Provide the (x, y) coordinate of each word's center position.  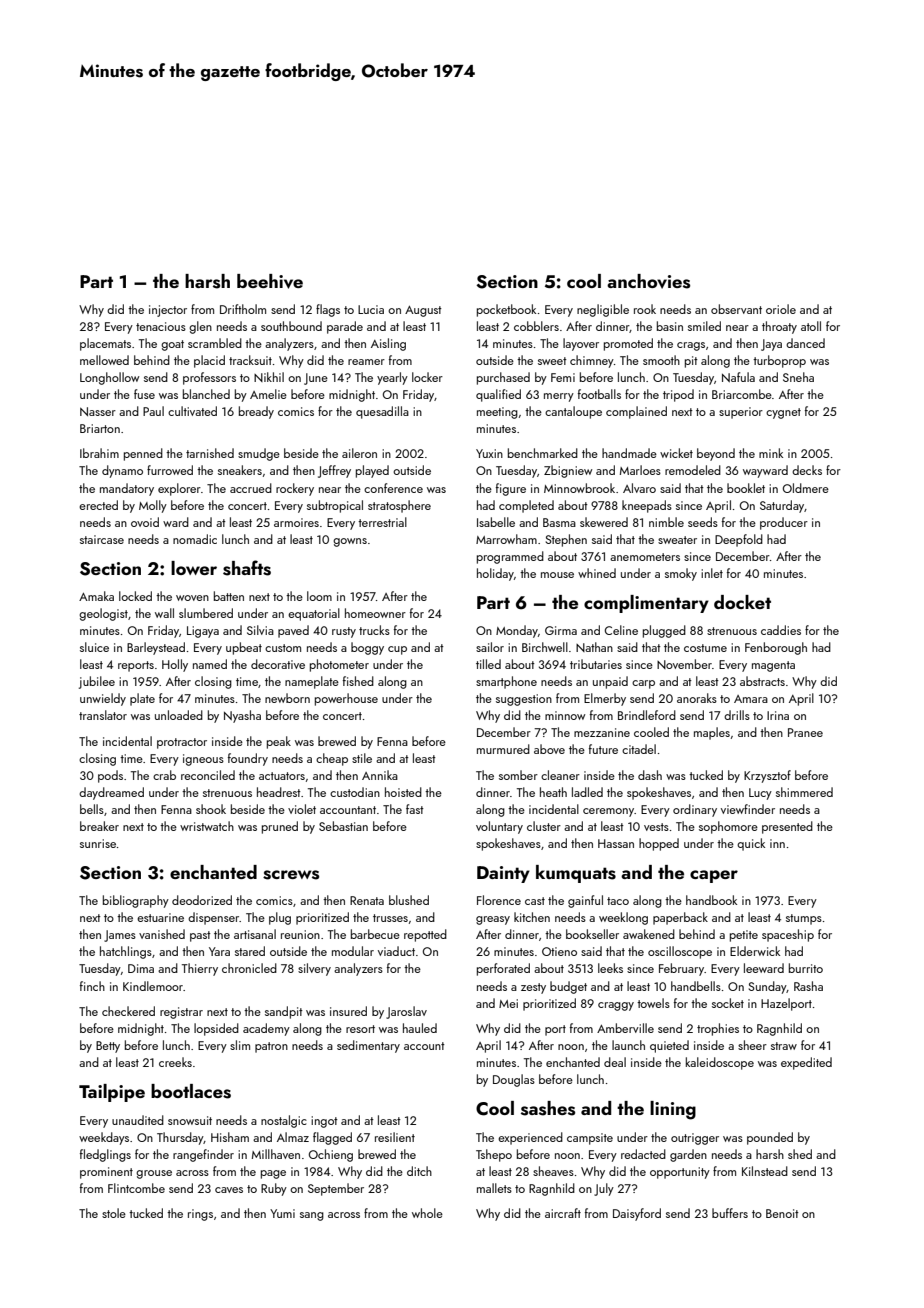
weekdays (104, 1138)
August (423, 311)
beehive (270, 281)
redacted (643, 1154)
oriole (781, 309)
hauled (420, 1028)
